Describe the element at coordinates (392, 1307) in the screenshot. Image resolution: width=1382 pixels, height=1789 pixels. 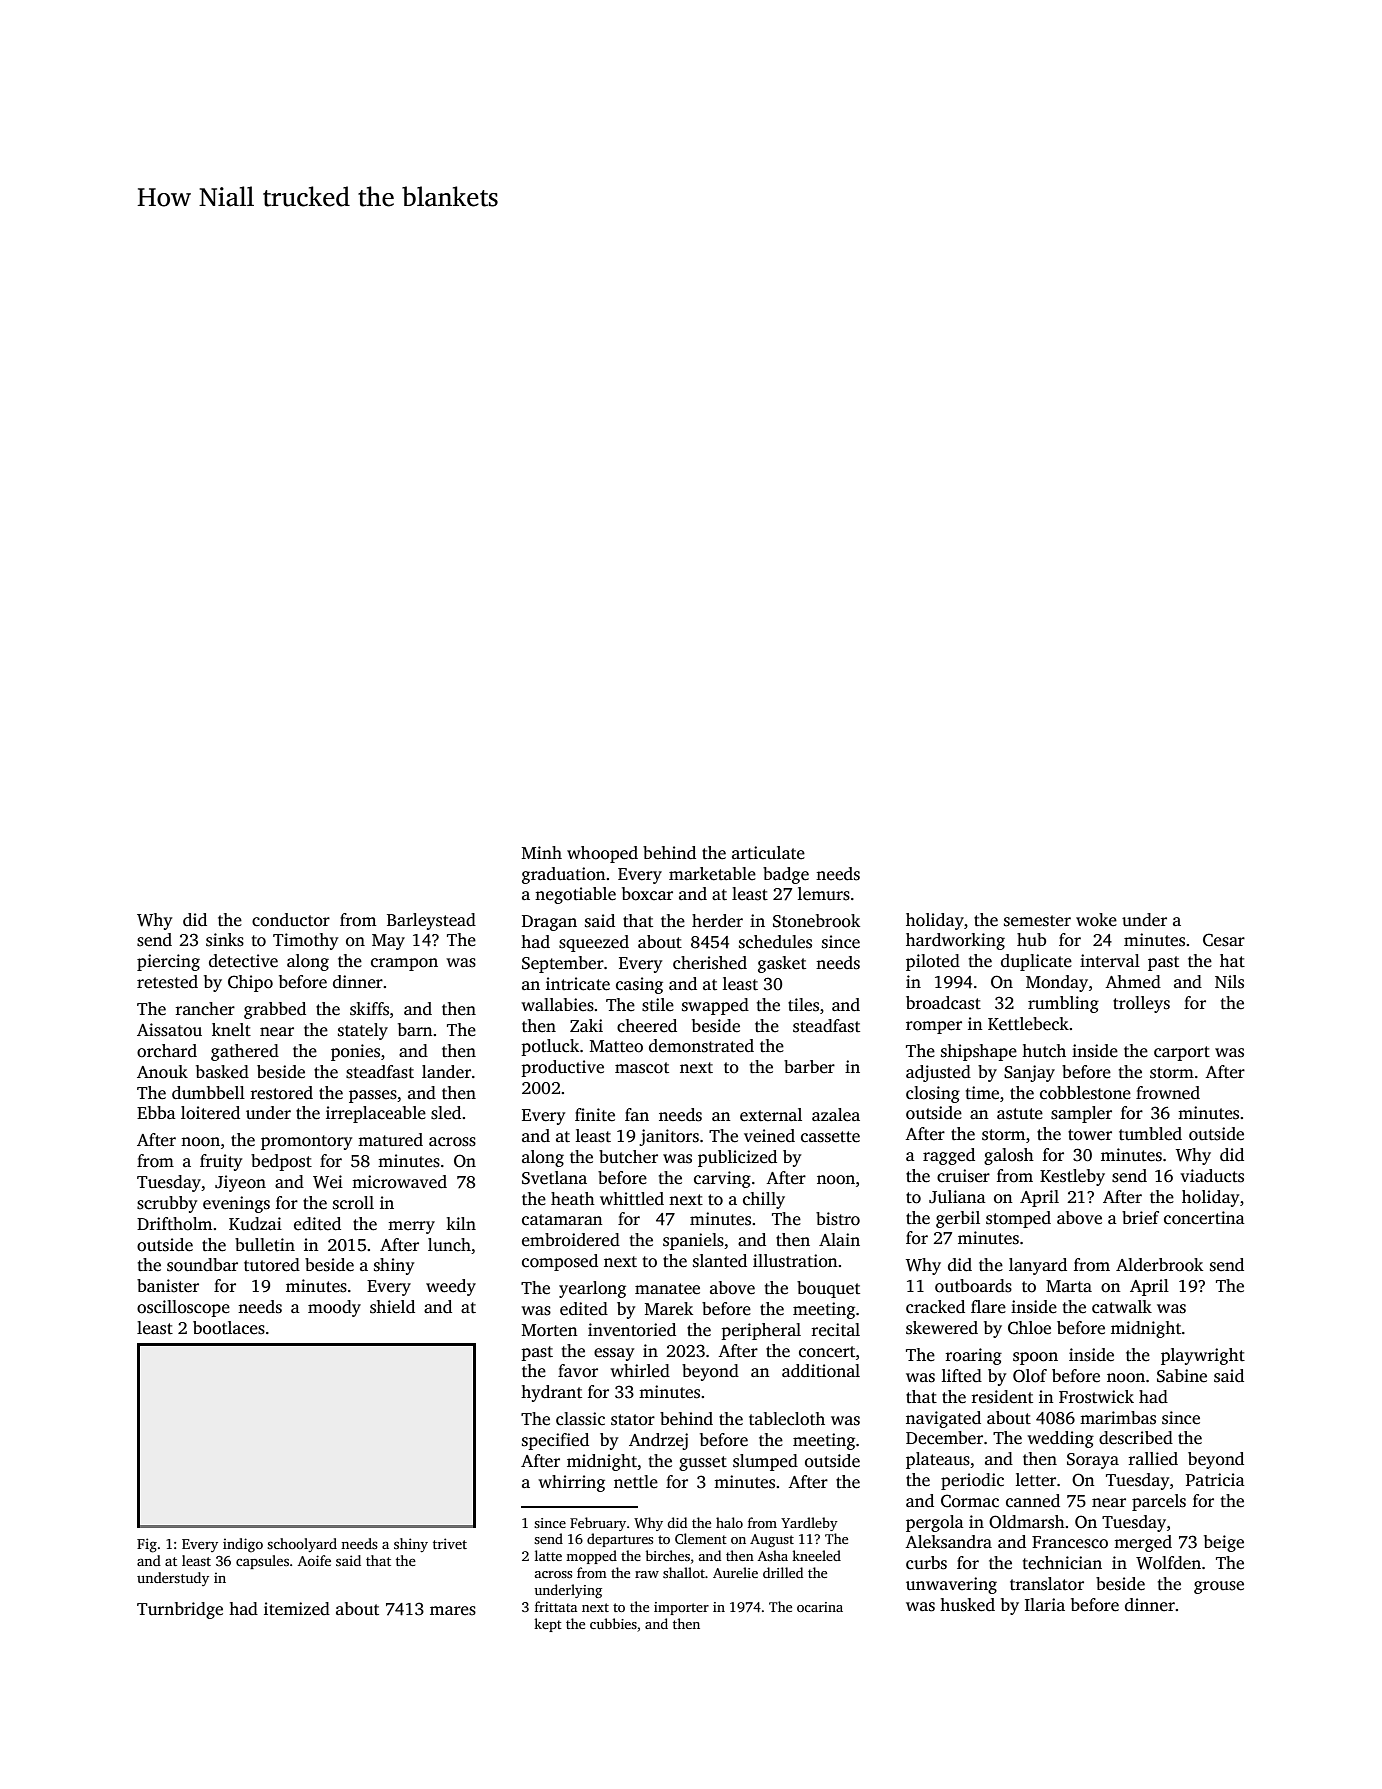
I see `shield` at that location.
